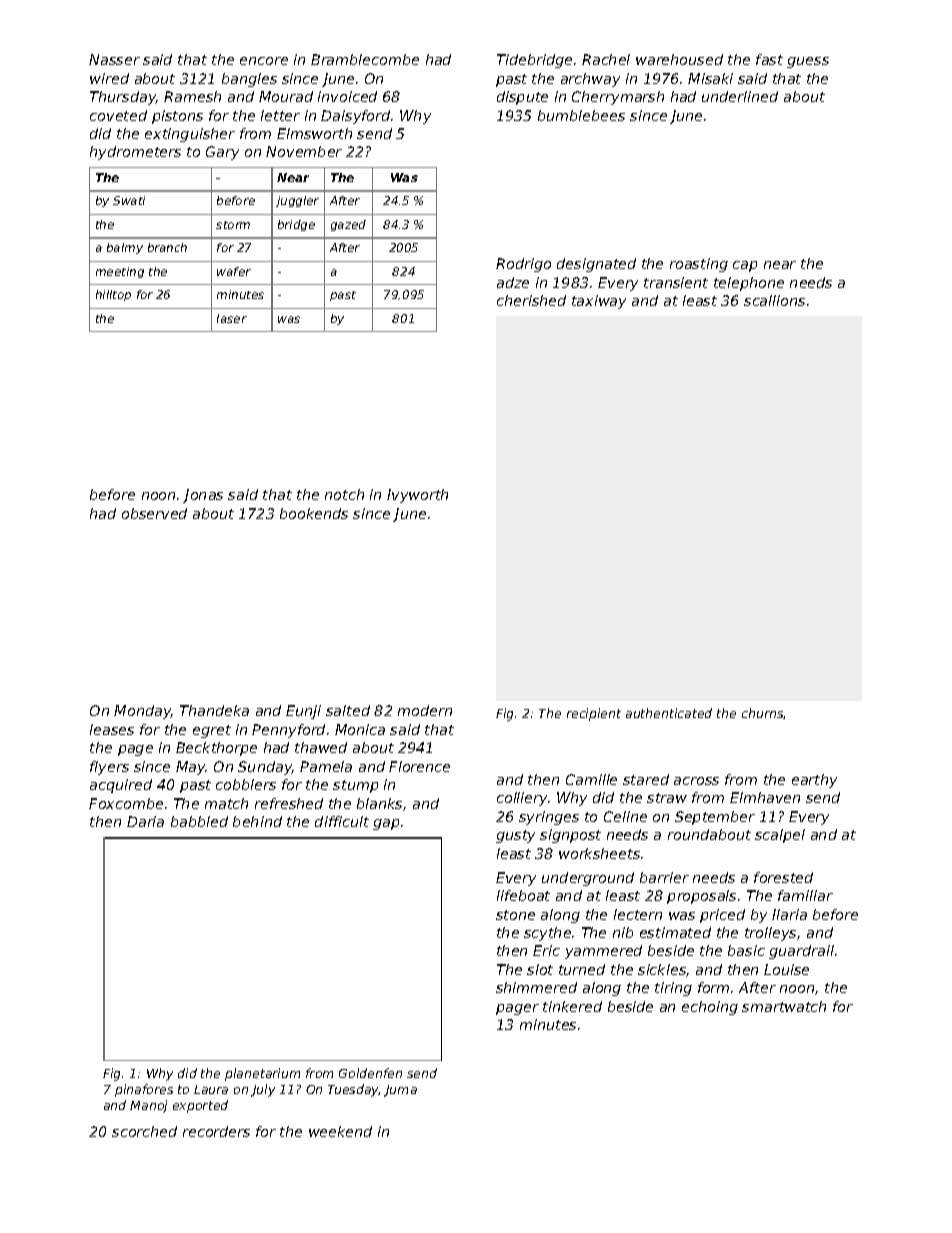 This page has height=1233, width=952. I want to click on Rachel, so click(606, 59).
